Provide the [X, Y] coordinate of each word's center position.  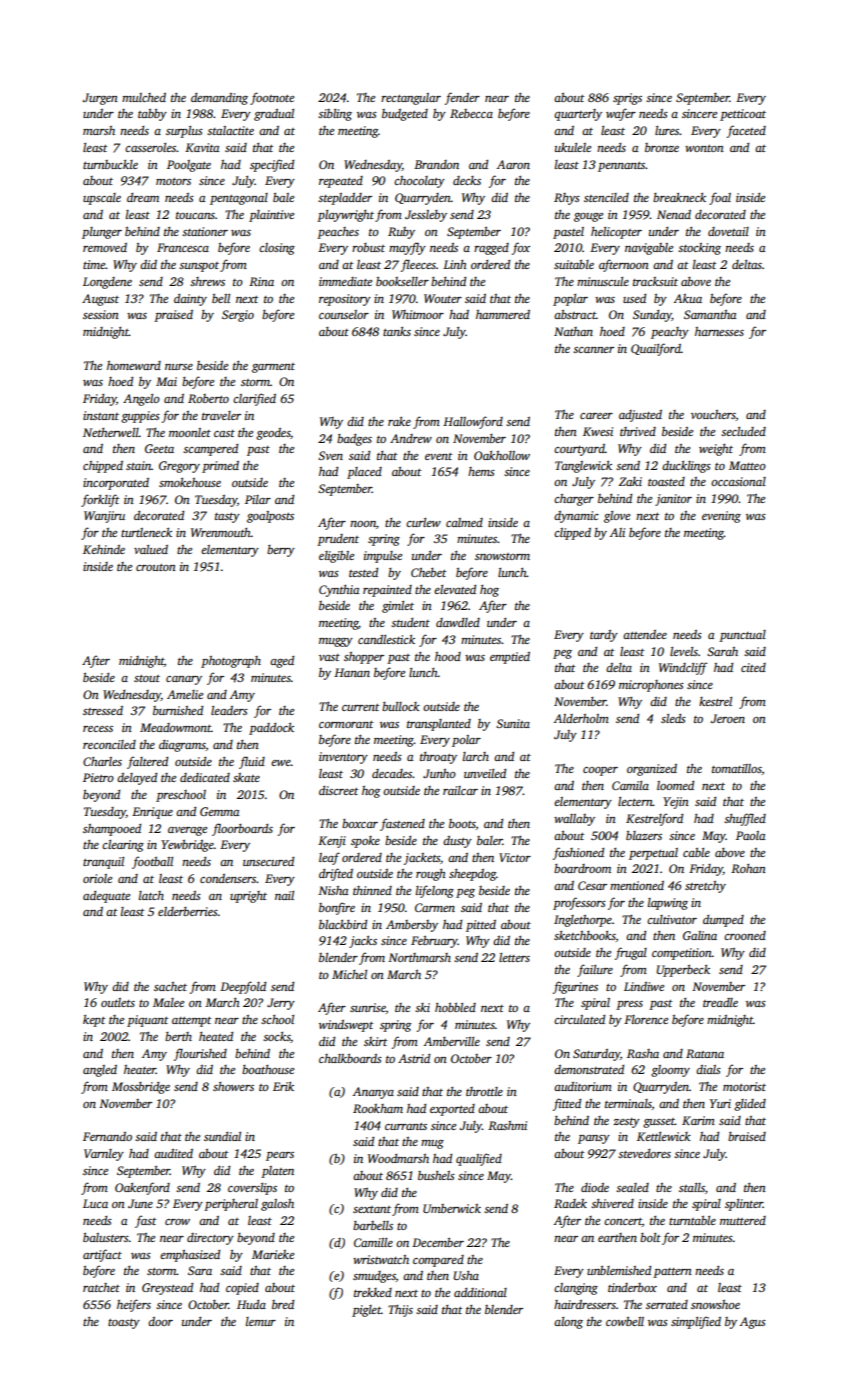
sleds [673, 718]
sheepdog [472, 875]
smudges [374, 1277]
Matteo [747, 465]
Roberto [208, 398]
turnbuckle [110, 164]
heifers [134, 1305]
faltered [147, 762]
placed [364, 473]
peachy [670, 333]
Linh [455, 264]
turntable [692, 1220]
